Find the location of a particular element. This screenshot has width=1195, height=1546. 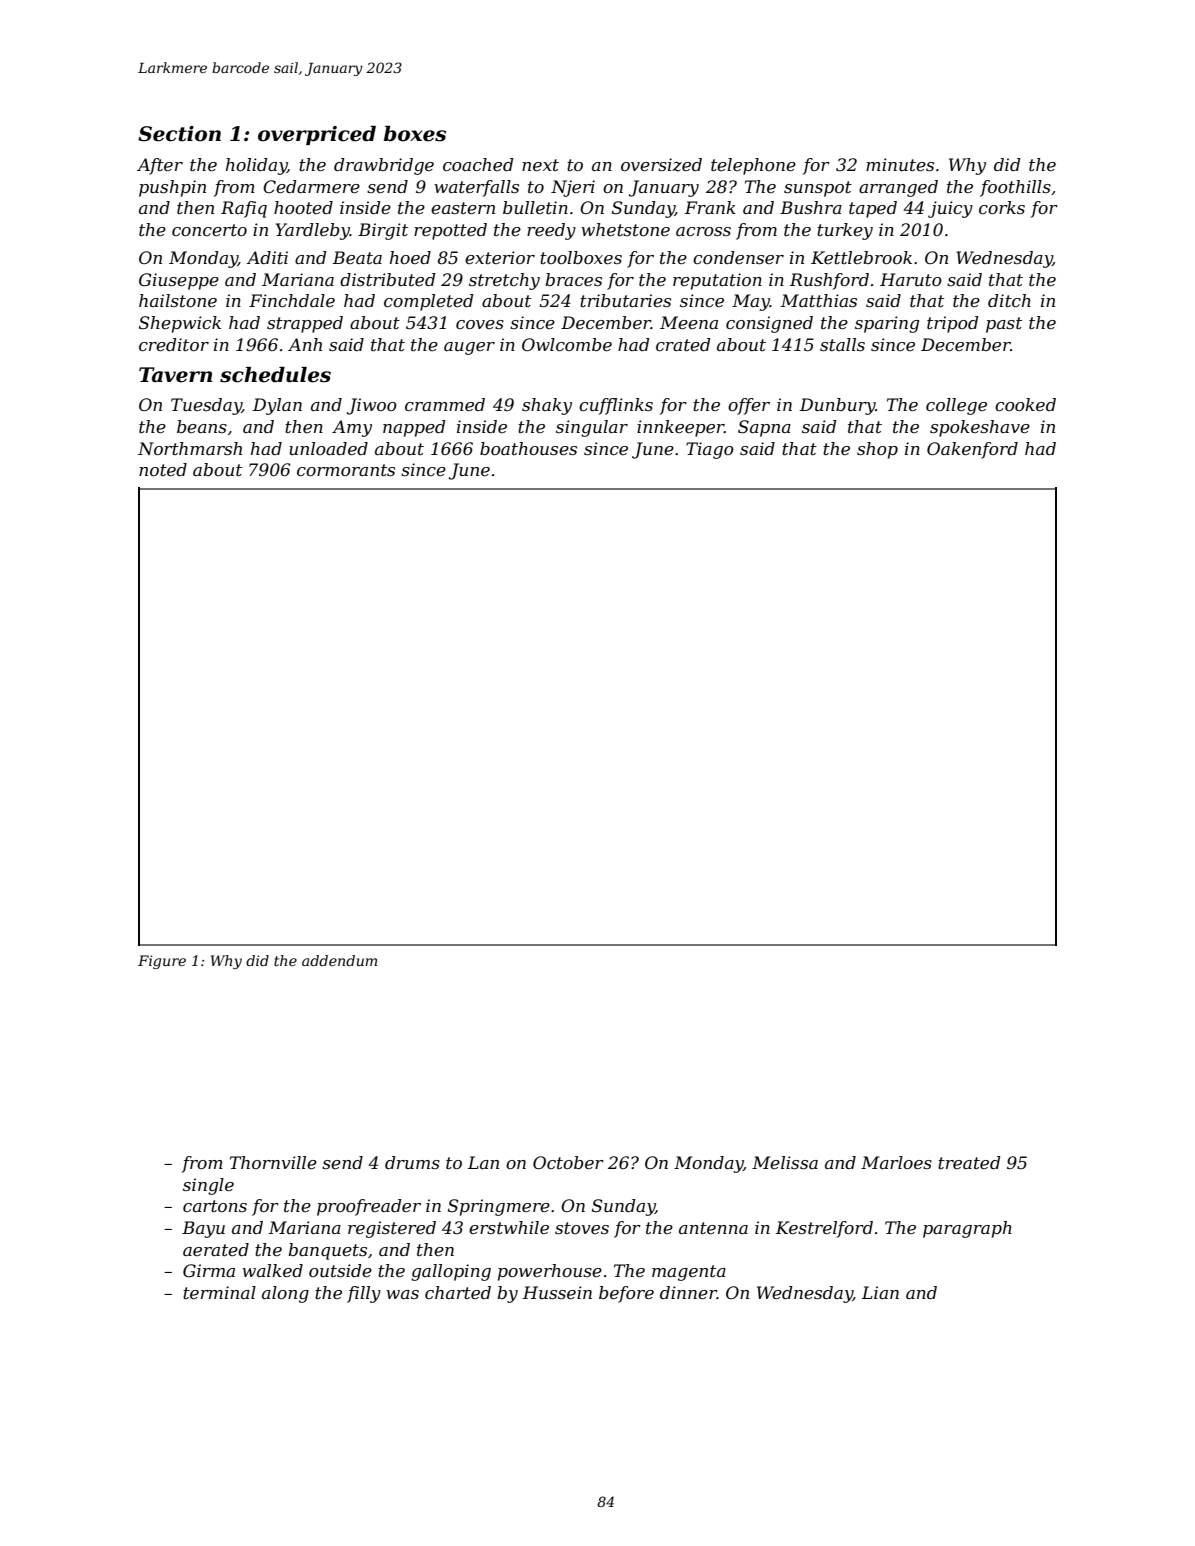

braces is located at coordinates (573, 279).
